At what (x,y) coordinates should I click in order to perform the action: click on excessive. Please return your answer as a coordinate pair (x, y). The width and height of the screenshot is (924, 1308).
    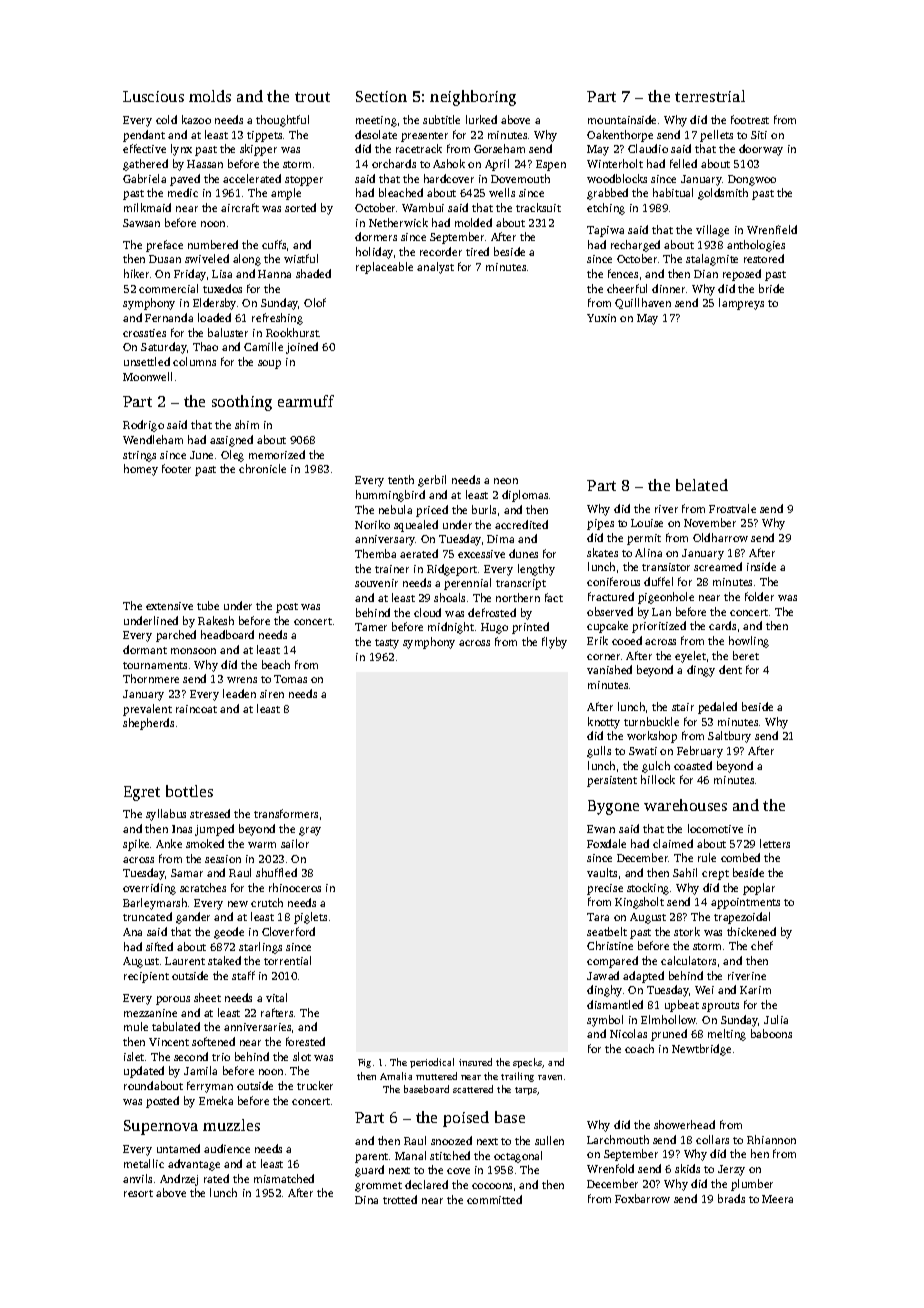
    Looking at the image, I should click on (481, 554).
